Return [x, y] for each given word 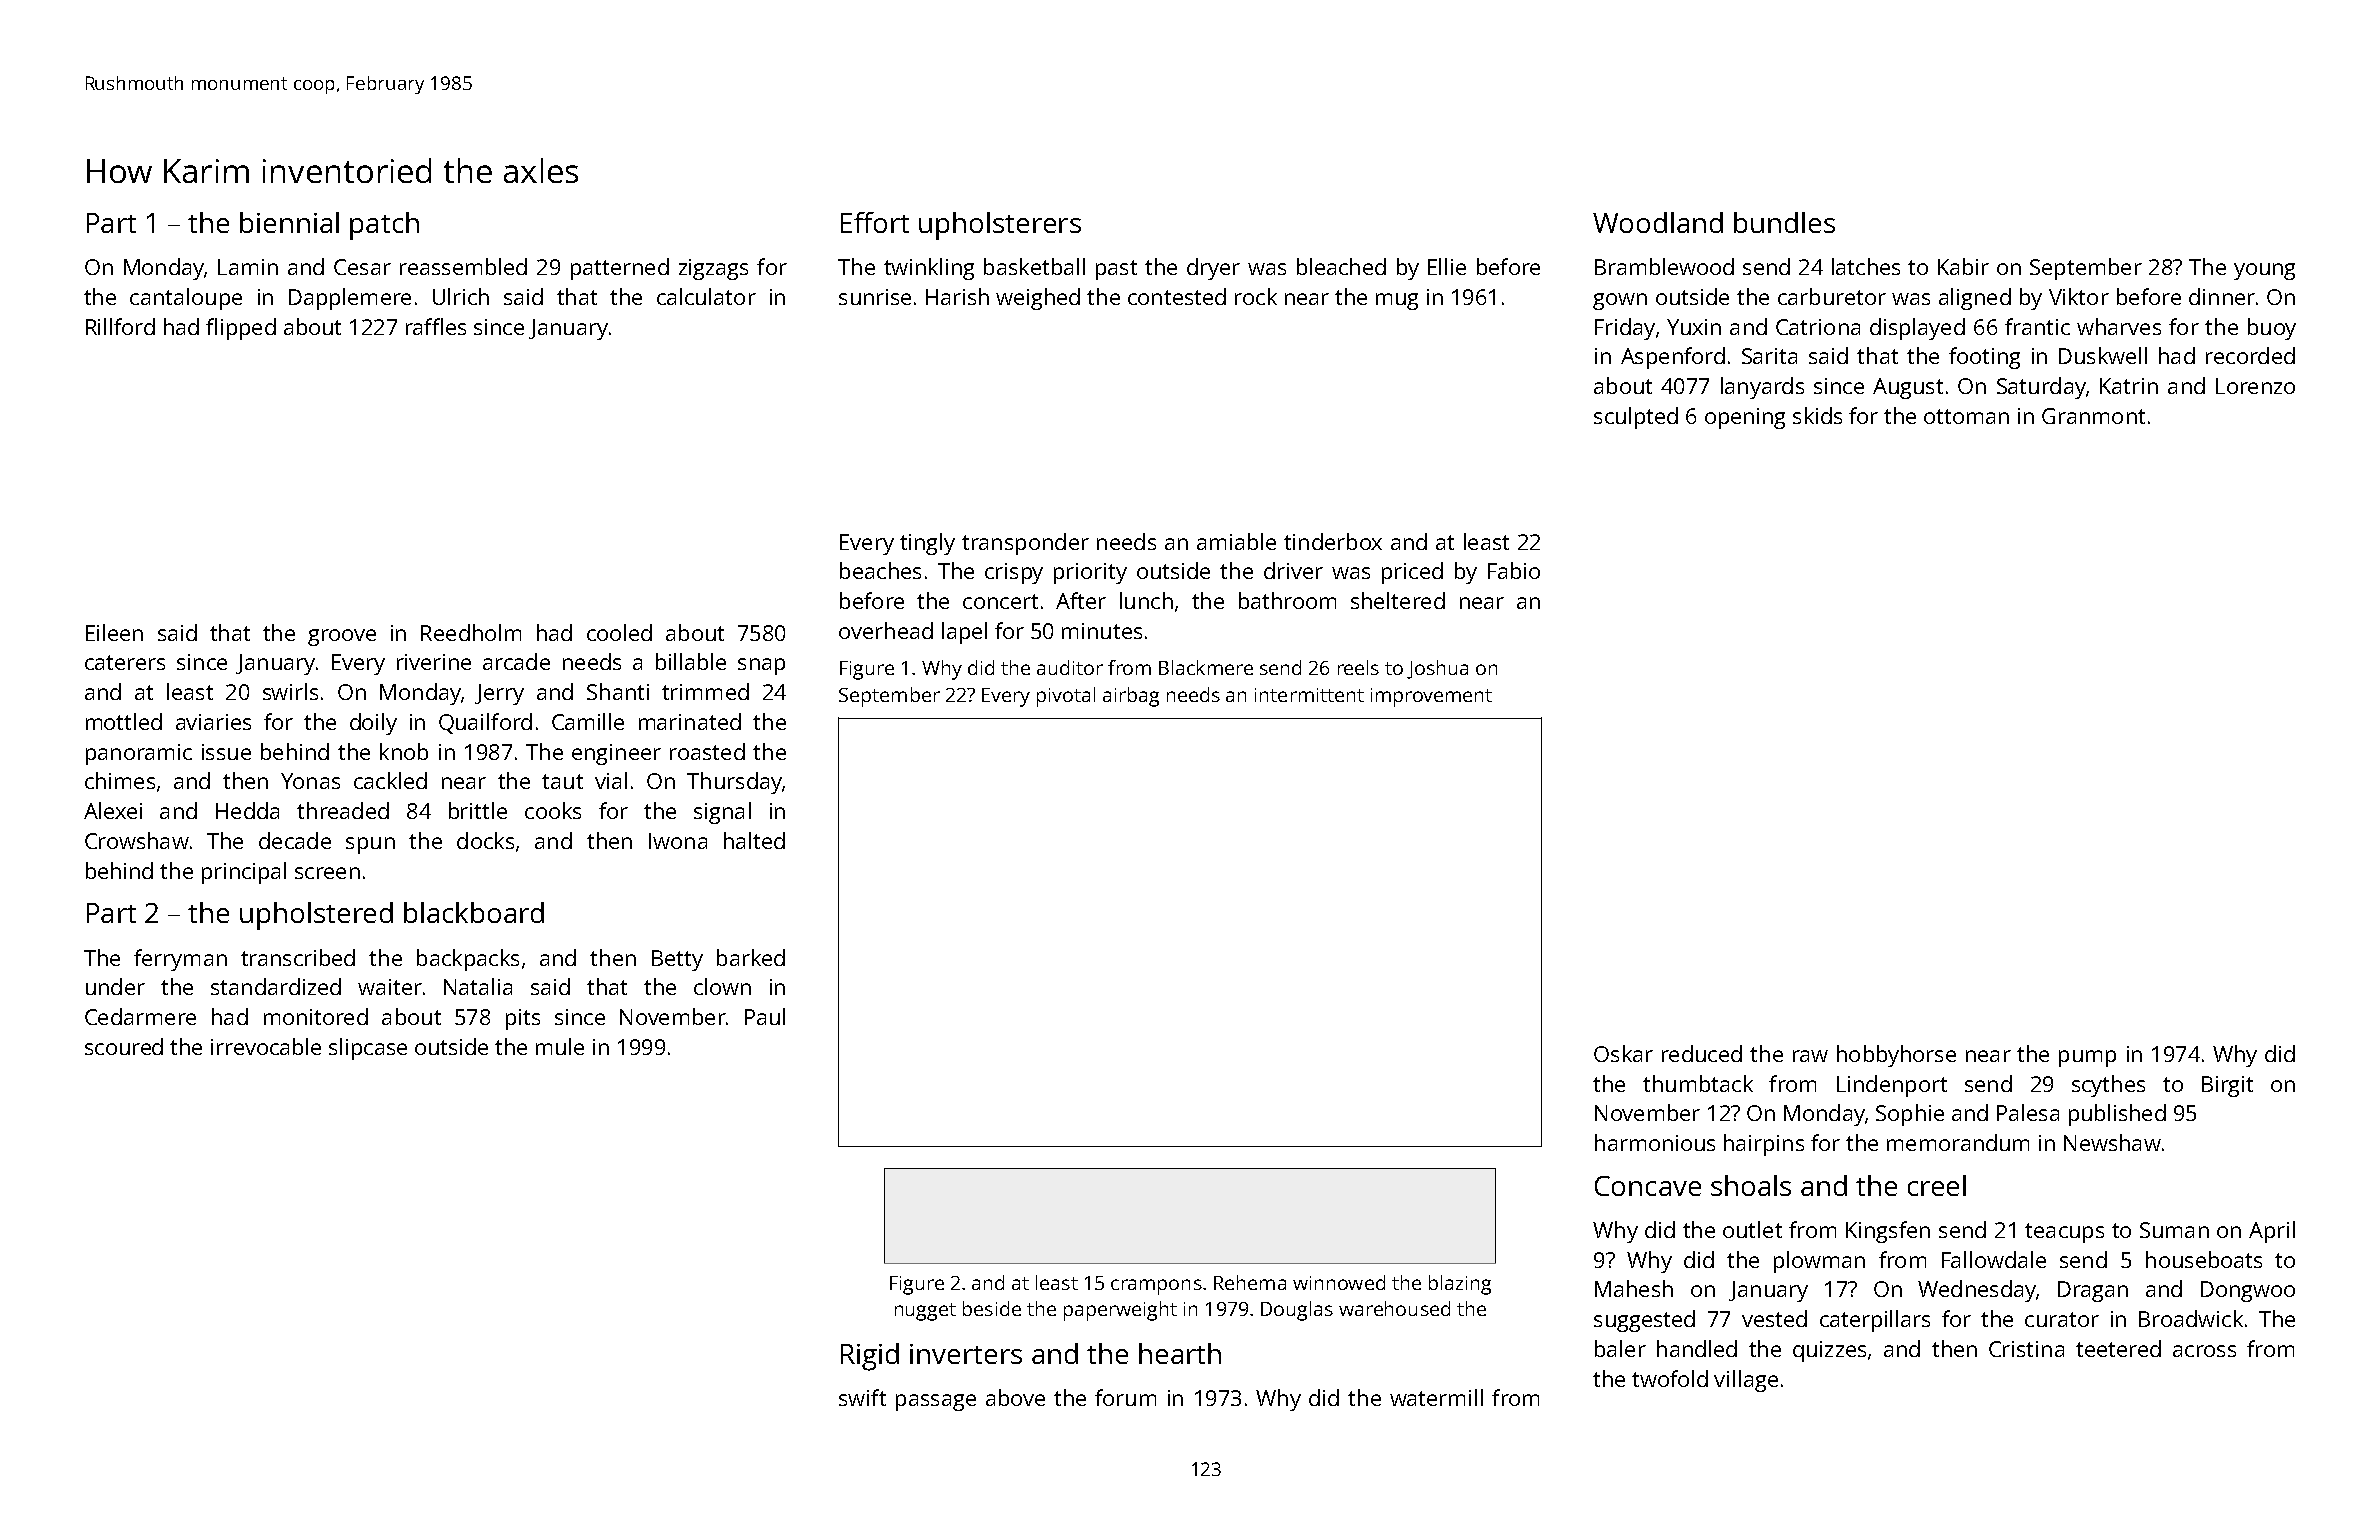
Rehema [1250, 1282]
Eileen [114, 632]
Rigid [870, 1357]
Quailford [485, 723]
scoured [124, 1046]
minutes [1102, 631]
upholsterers [1000, 226]
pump [2087, 1058]
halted [754, 840]
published [2117, 1115]
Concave [1648, 1186]
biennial [289, 222]
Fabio [1514, 570]
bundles [1784, 222]
